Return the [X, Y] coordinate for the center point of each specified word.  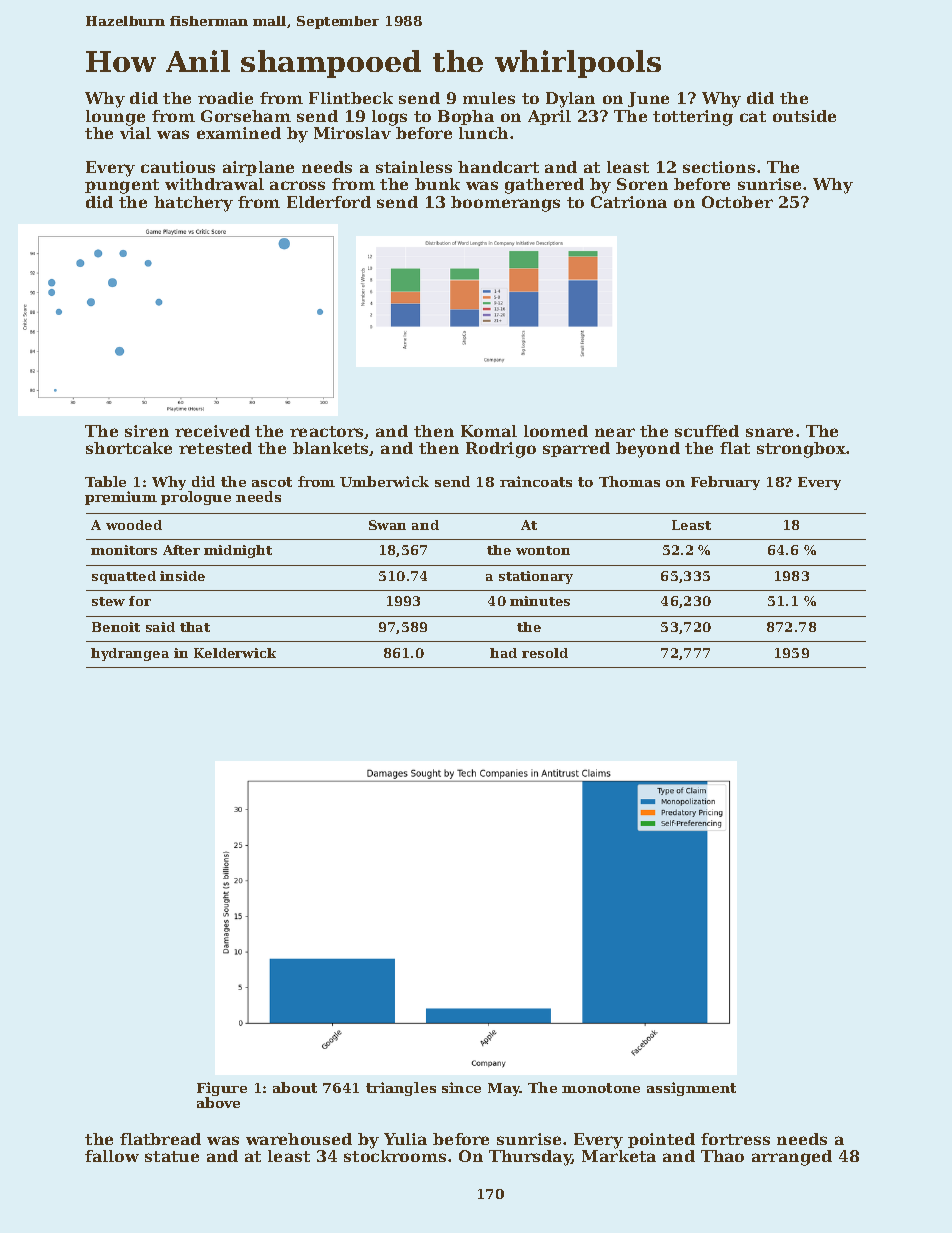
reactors [326, 431]
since [461, 1087]
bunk [437, 184]
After [181, 550]
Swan [387, 525]
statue [172, 1156]
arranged [792, 1158]
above [218, 1102]
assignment [691, 1089]
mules [489, 98]
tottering [693, 118]
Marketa [619, 1156]
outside [804, 116]
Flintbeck [351, 98]
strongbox [802, 450]
